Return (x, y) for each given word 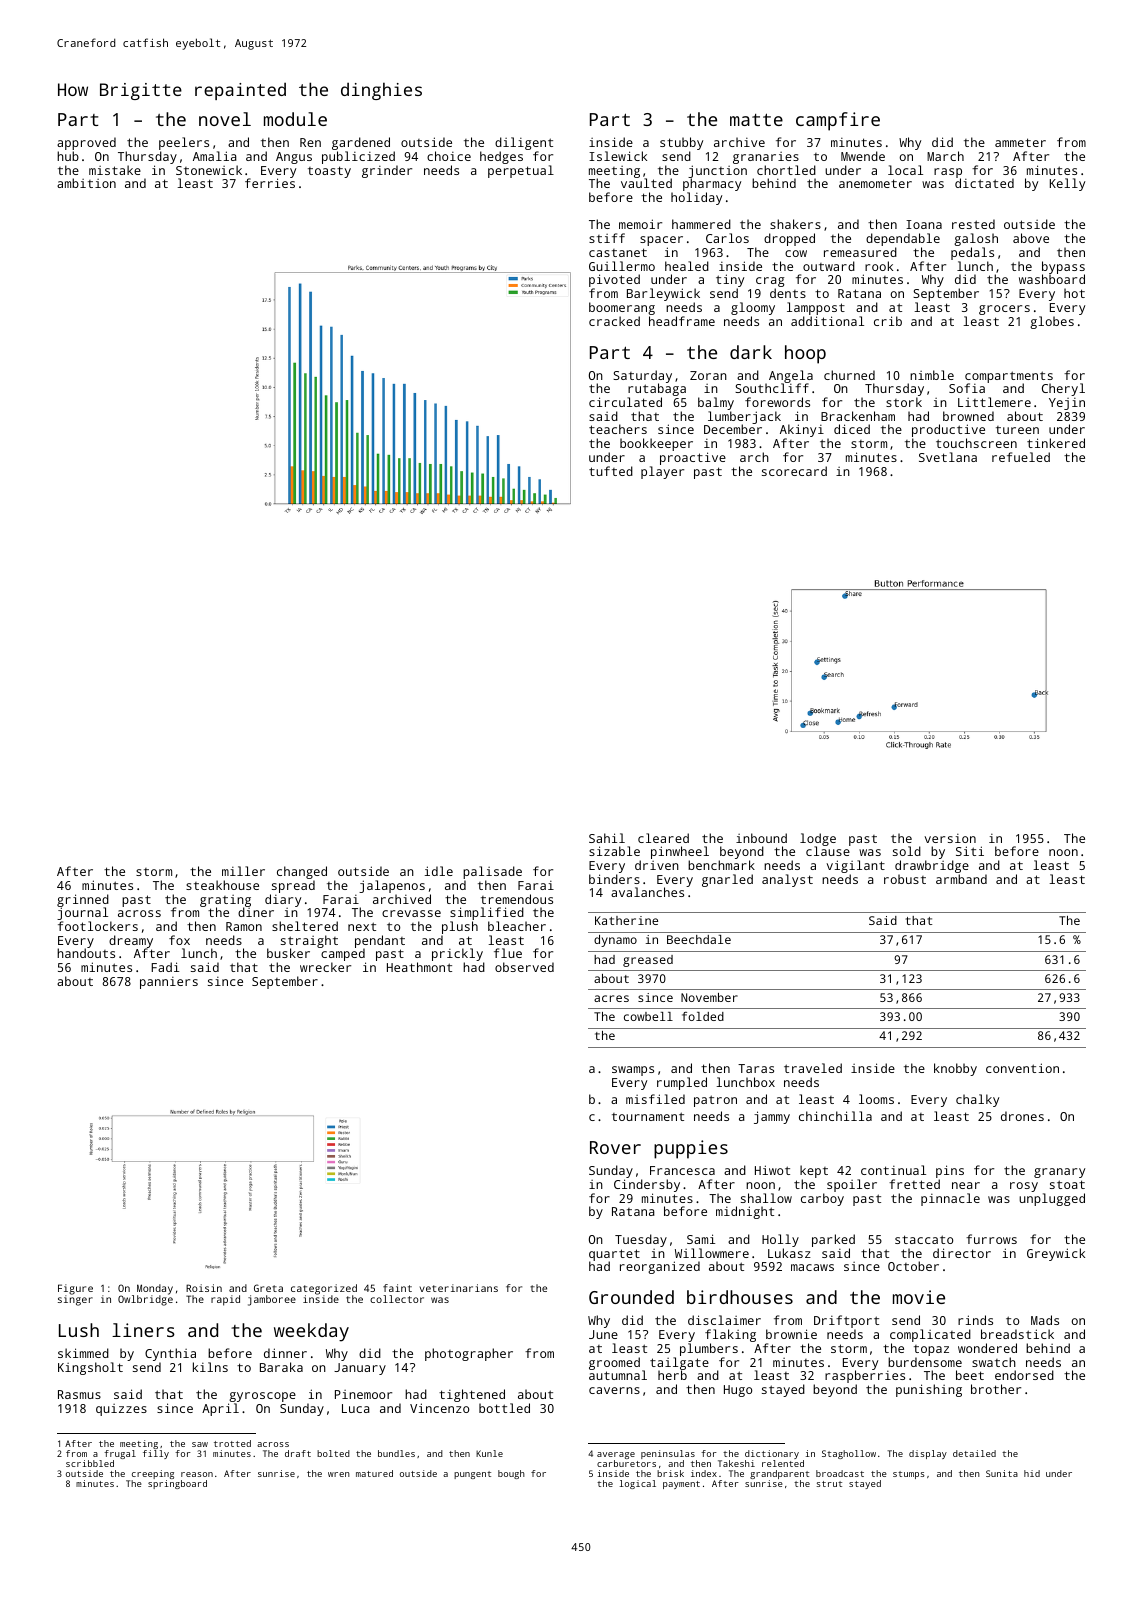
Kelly (1067, 184)
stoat (1067, 1184)
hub (68, 156)
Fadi (165, 967)
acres (611, 998)
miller (243, 871)
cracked (614, 321)
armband (961, 879)
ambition (86, 183)
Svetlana (948, 457)
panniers (169, 983)
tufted (611, 471)
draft (298, 1453)
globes (1052, 322)
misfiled (655, 1099)
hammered (701, 224)
